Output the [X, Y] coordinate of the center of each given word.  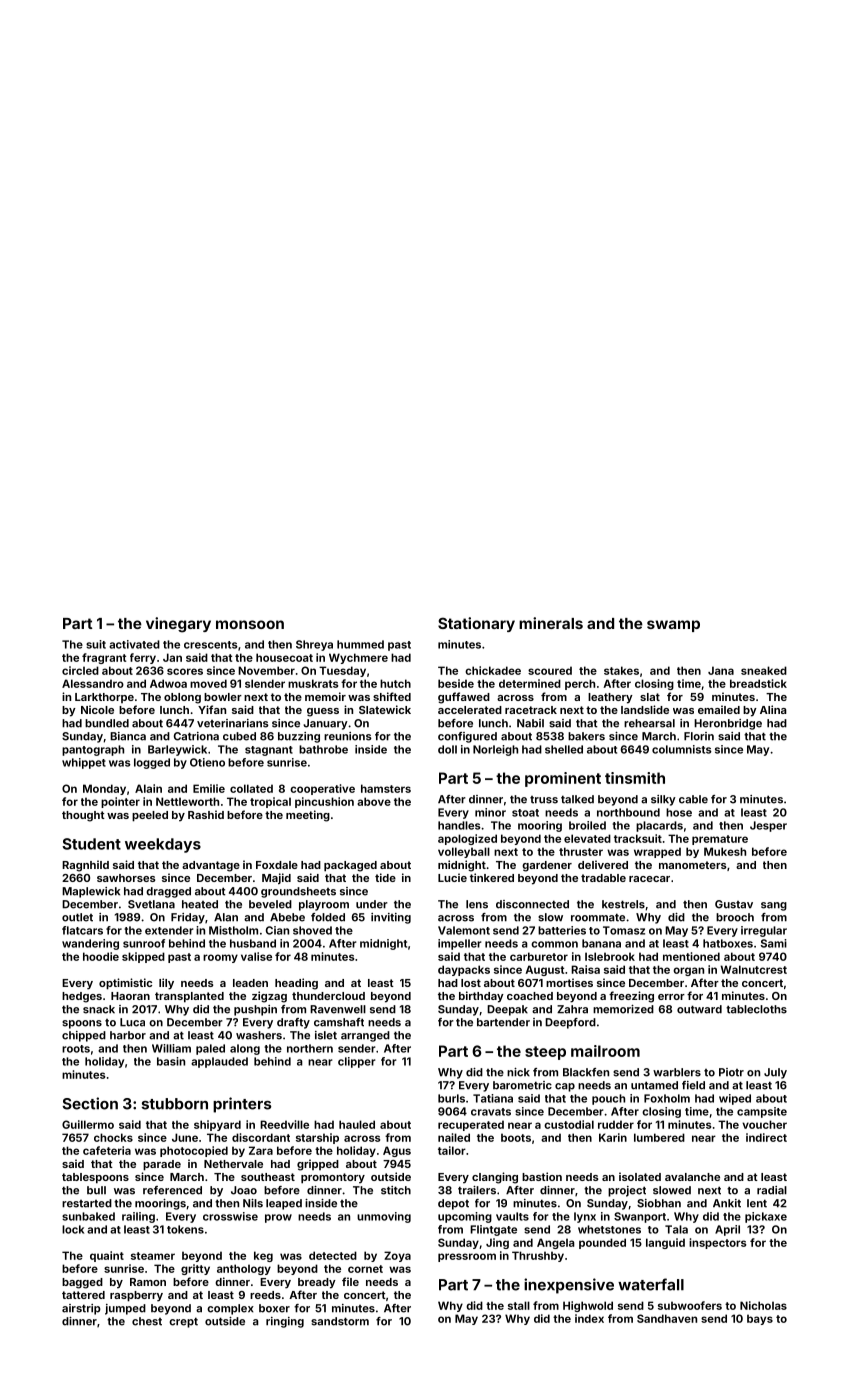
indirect [766, 1137]
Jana [721, 670]
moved [208, 683]
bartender [503, 1022]
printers [242, 1105]
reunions [348, 736]
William [171, 1048]
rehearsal [649, 723]
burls [451, 1098]
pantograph [93, 750]
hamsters [386, 788]
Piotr [731, 1072]
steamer [153, 1256]
